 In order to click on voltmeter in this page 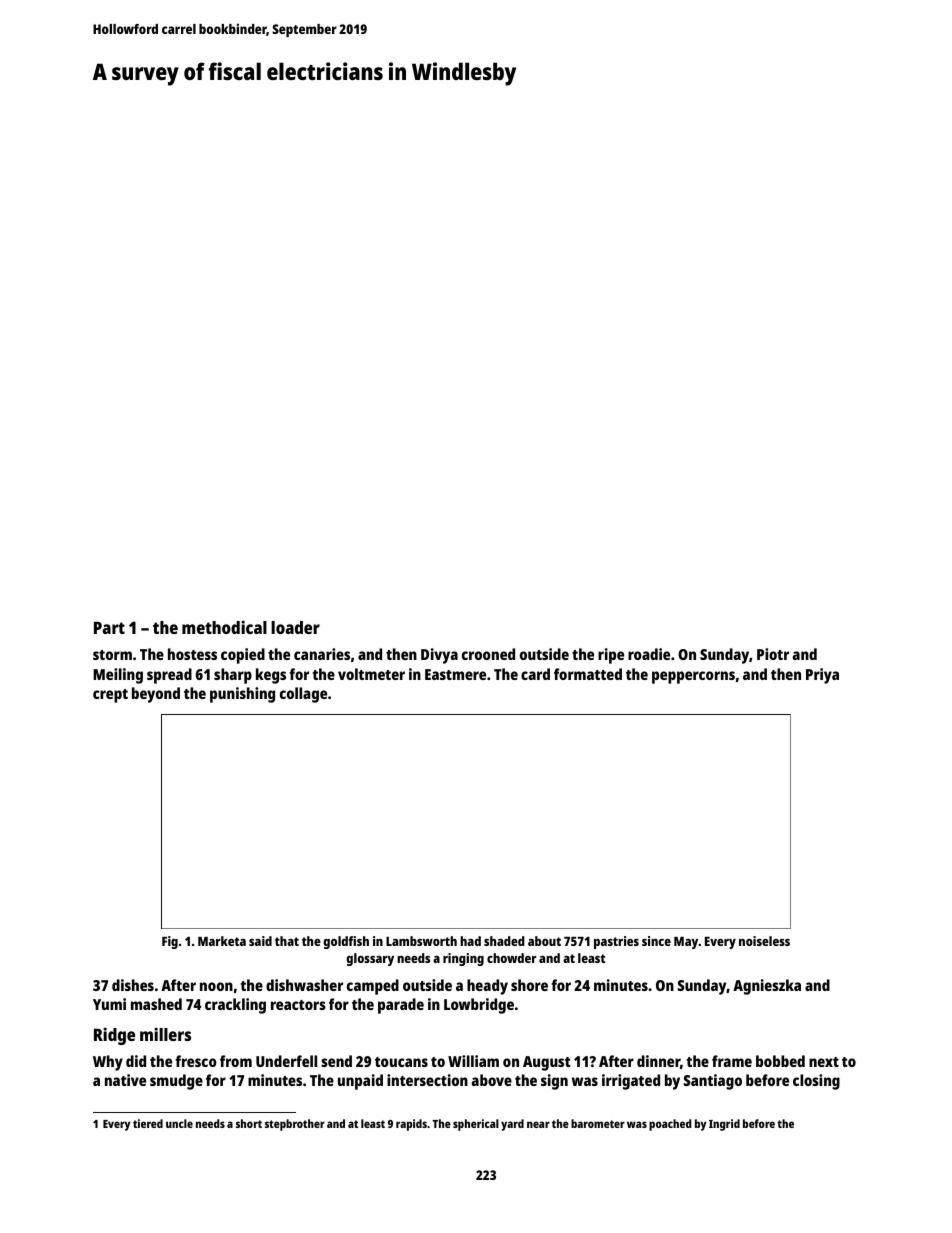, I will do `click(371, 674)`.
